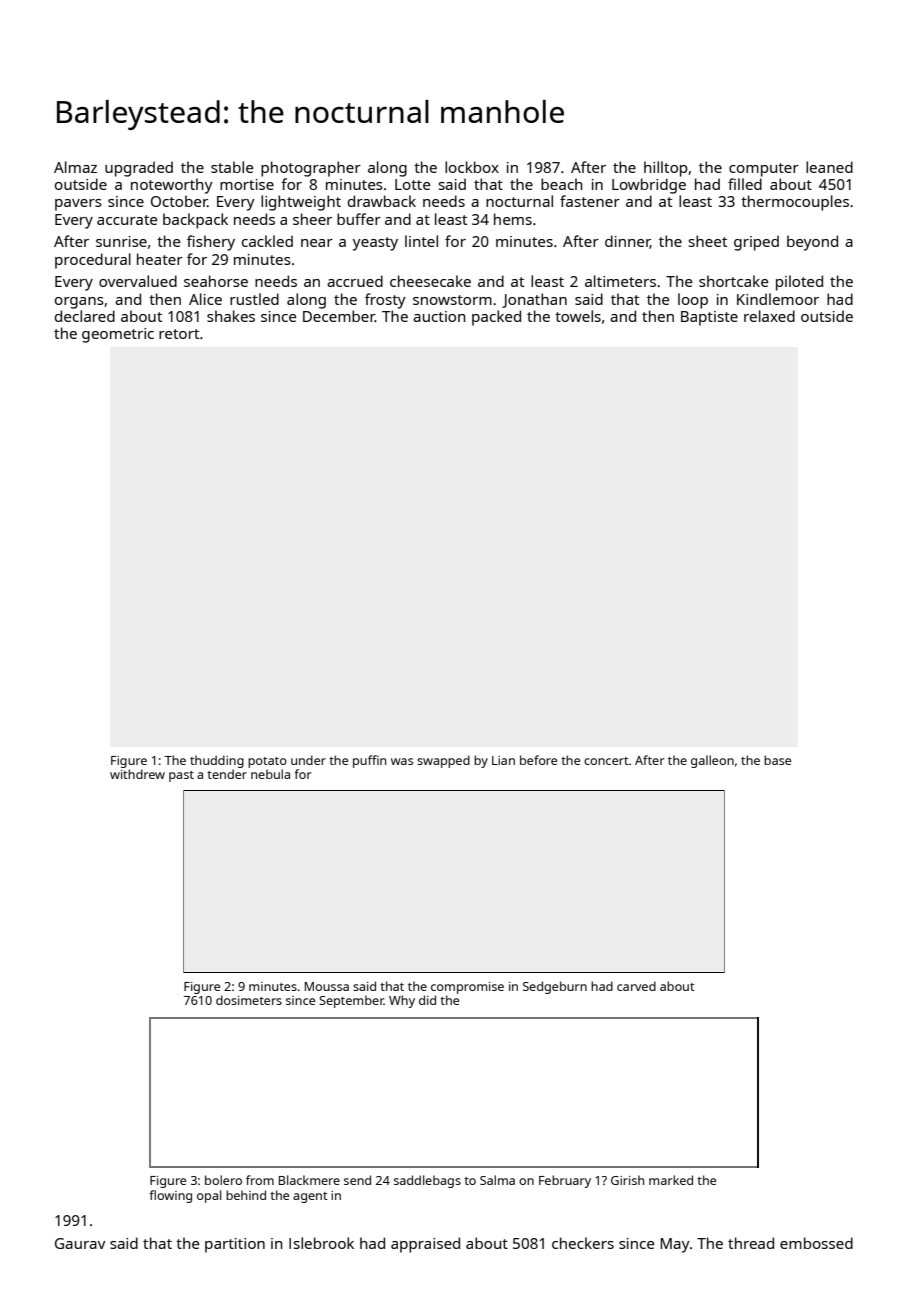  I want to click on checkers, so click(583, 1243).
